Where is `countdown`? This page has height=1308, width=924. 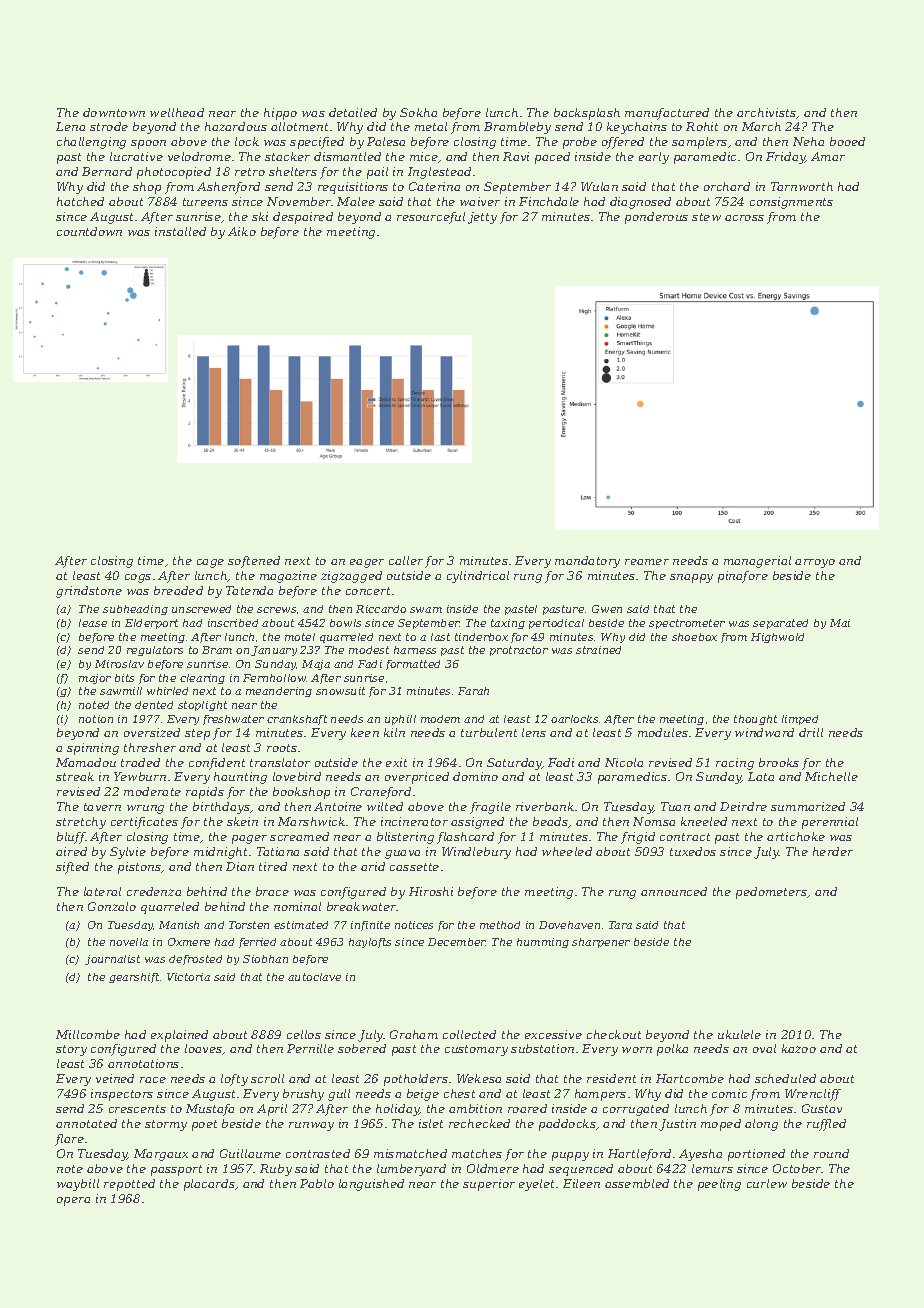
countdown is located at coordinates (89, 231).
